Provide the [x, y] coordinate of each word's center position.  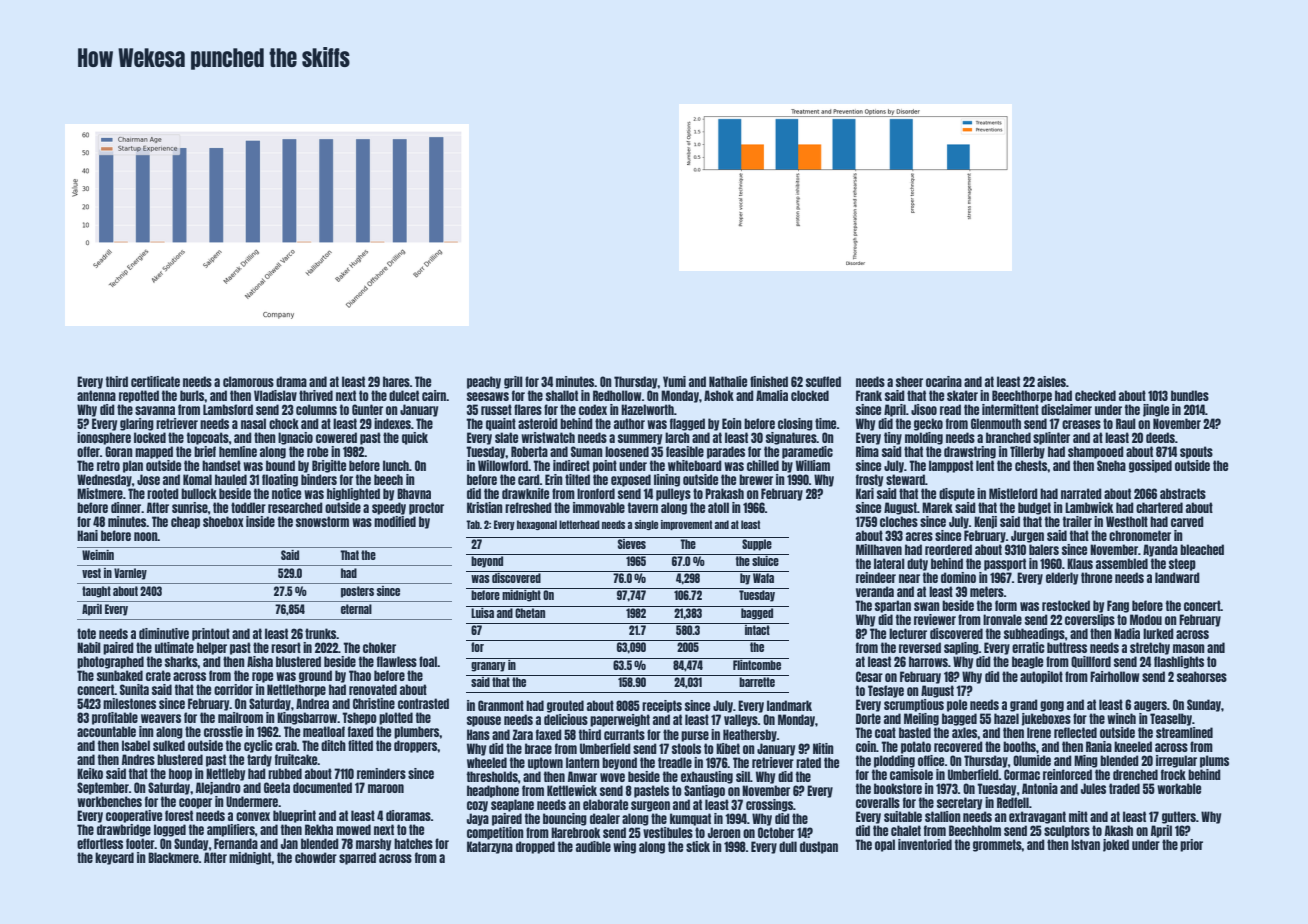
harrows [928, 661]
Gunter [367, 409]
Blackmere [173, 857]
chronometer [1140, 535]
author [629, 423]
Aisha [260, 661]
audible [593, 846]
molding [924, 438]
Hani [87, 535]
